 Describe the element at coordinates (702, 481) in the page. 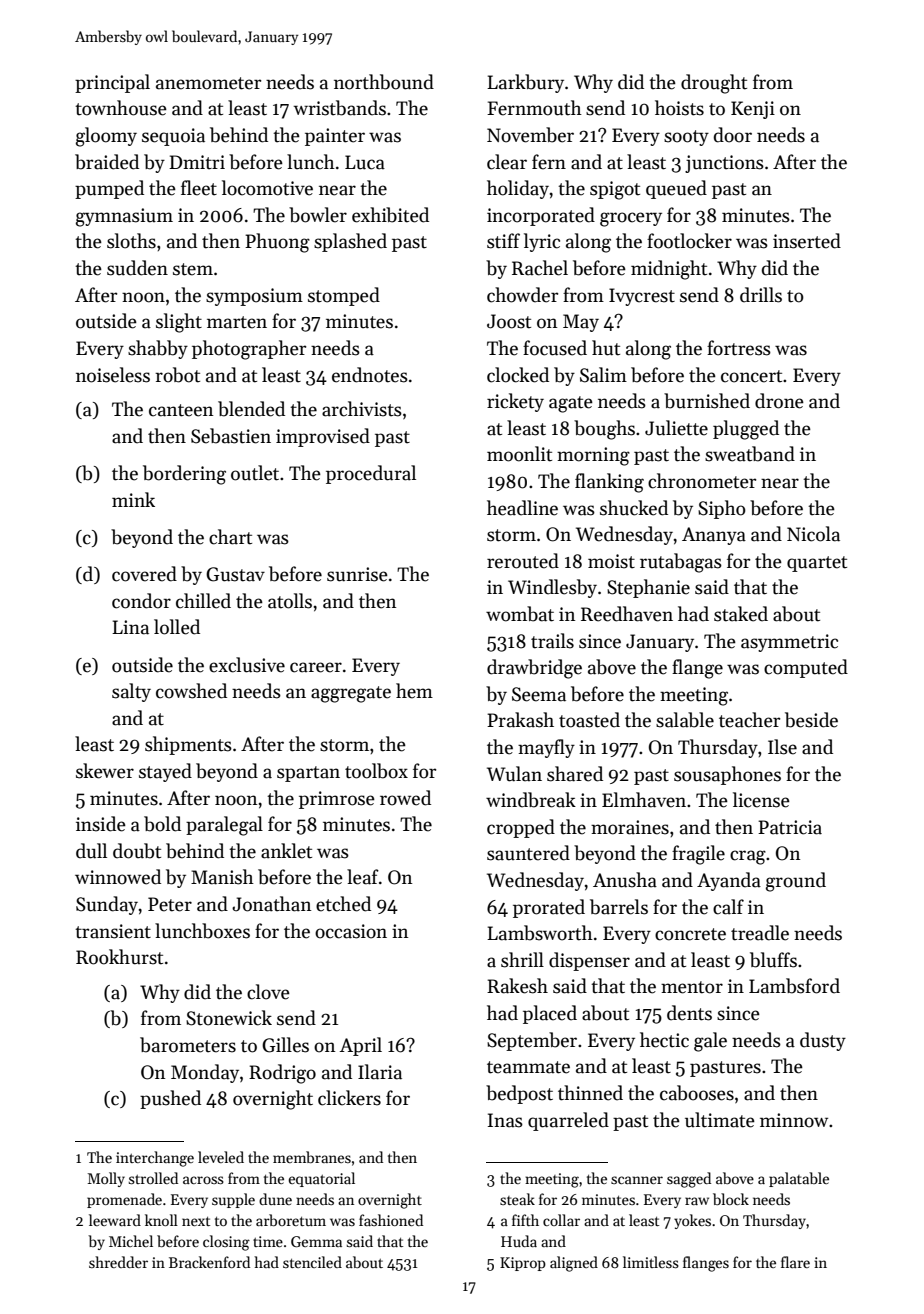

I see `chronometer` at that location.
